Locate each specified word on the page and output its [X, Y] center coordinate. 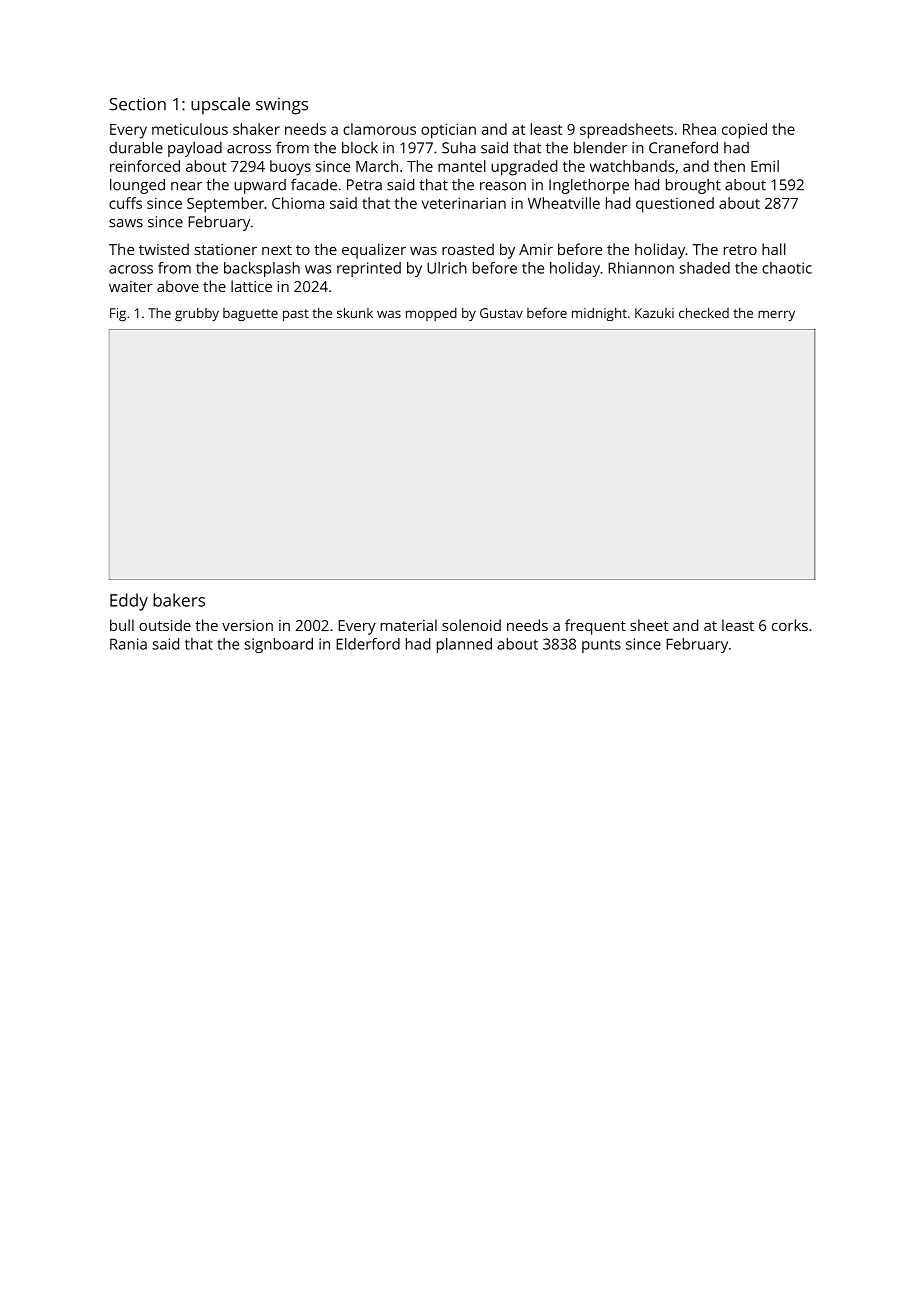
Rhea [699, 129]
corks [790, 625]
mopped [431, 314]
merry [776, 315]
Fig [118, 314]
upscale [220, 106]
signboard [279, 645]
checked [704, 312]
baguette [250, 314]
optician [448, 131]
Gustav [501, 313]
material [409, 625]
